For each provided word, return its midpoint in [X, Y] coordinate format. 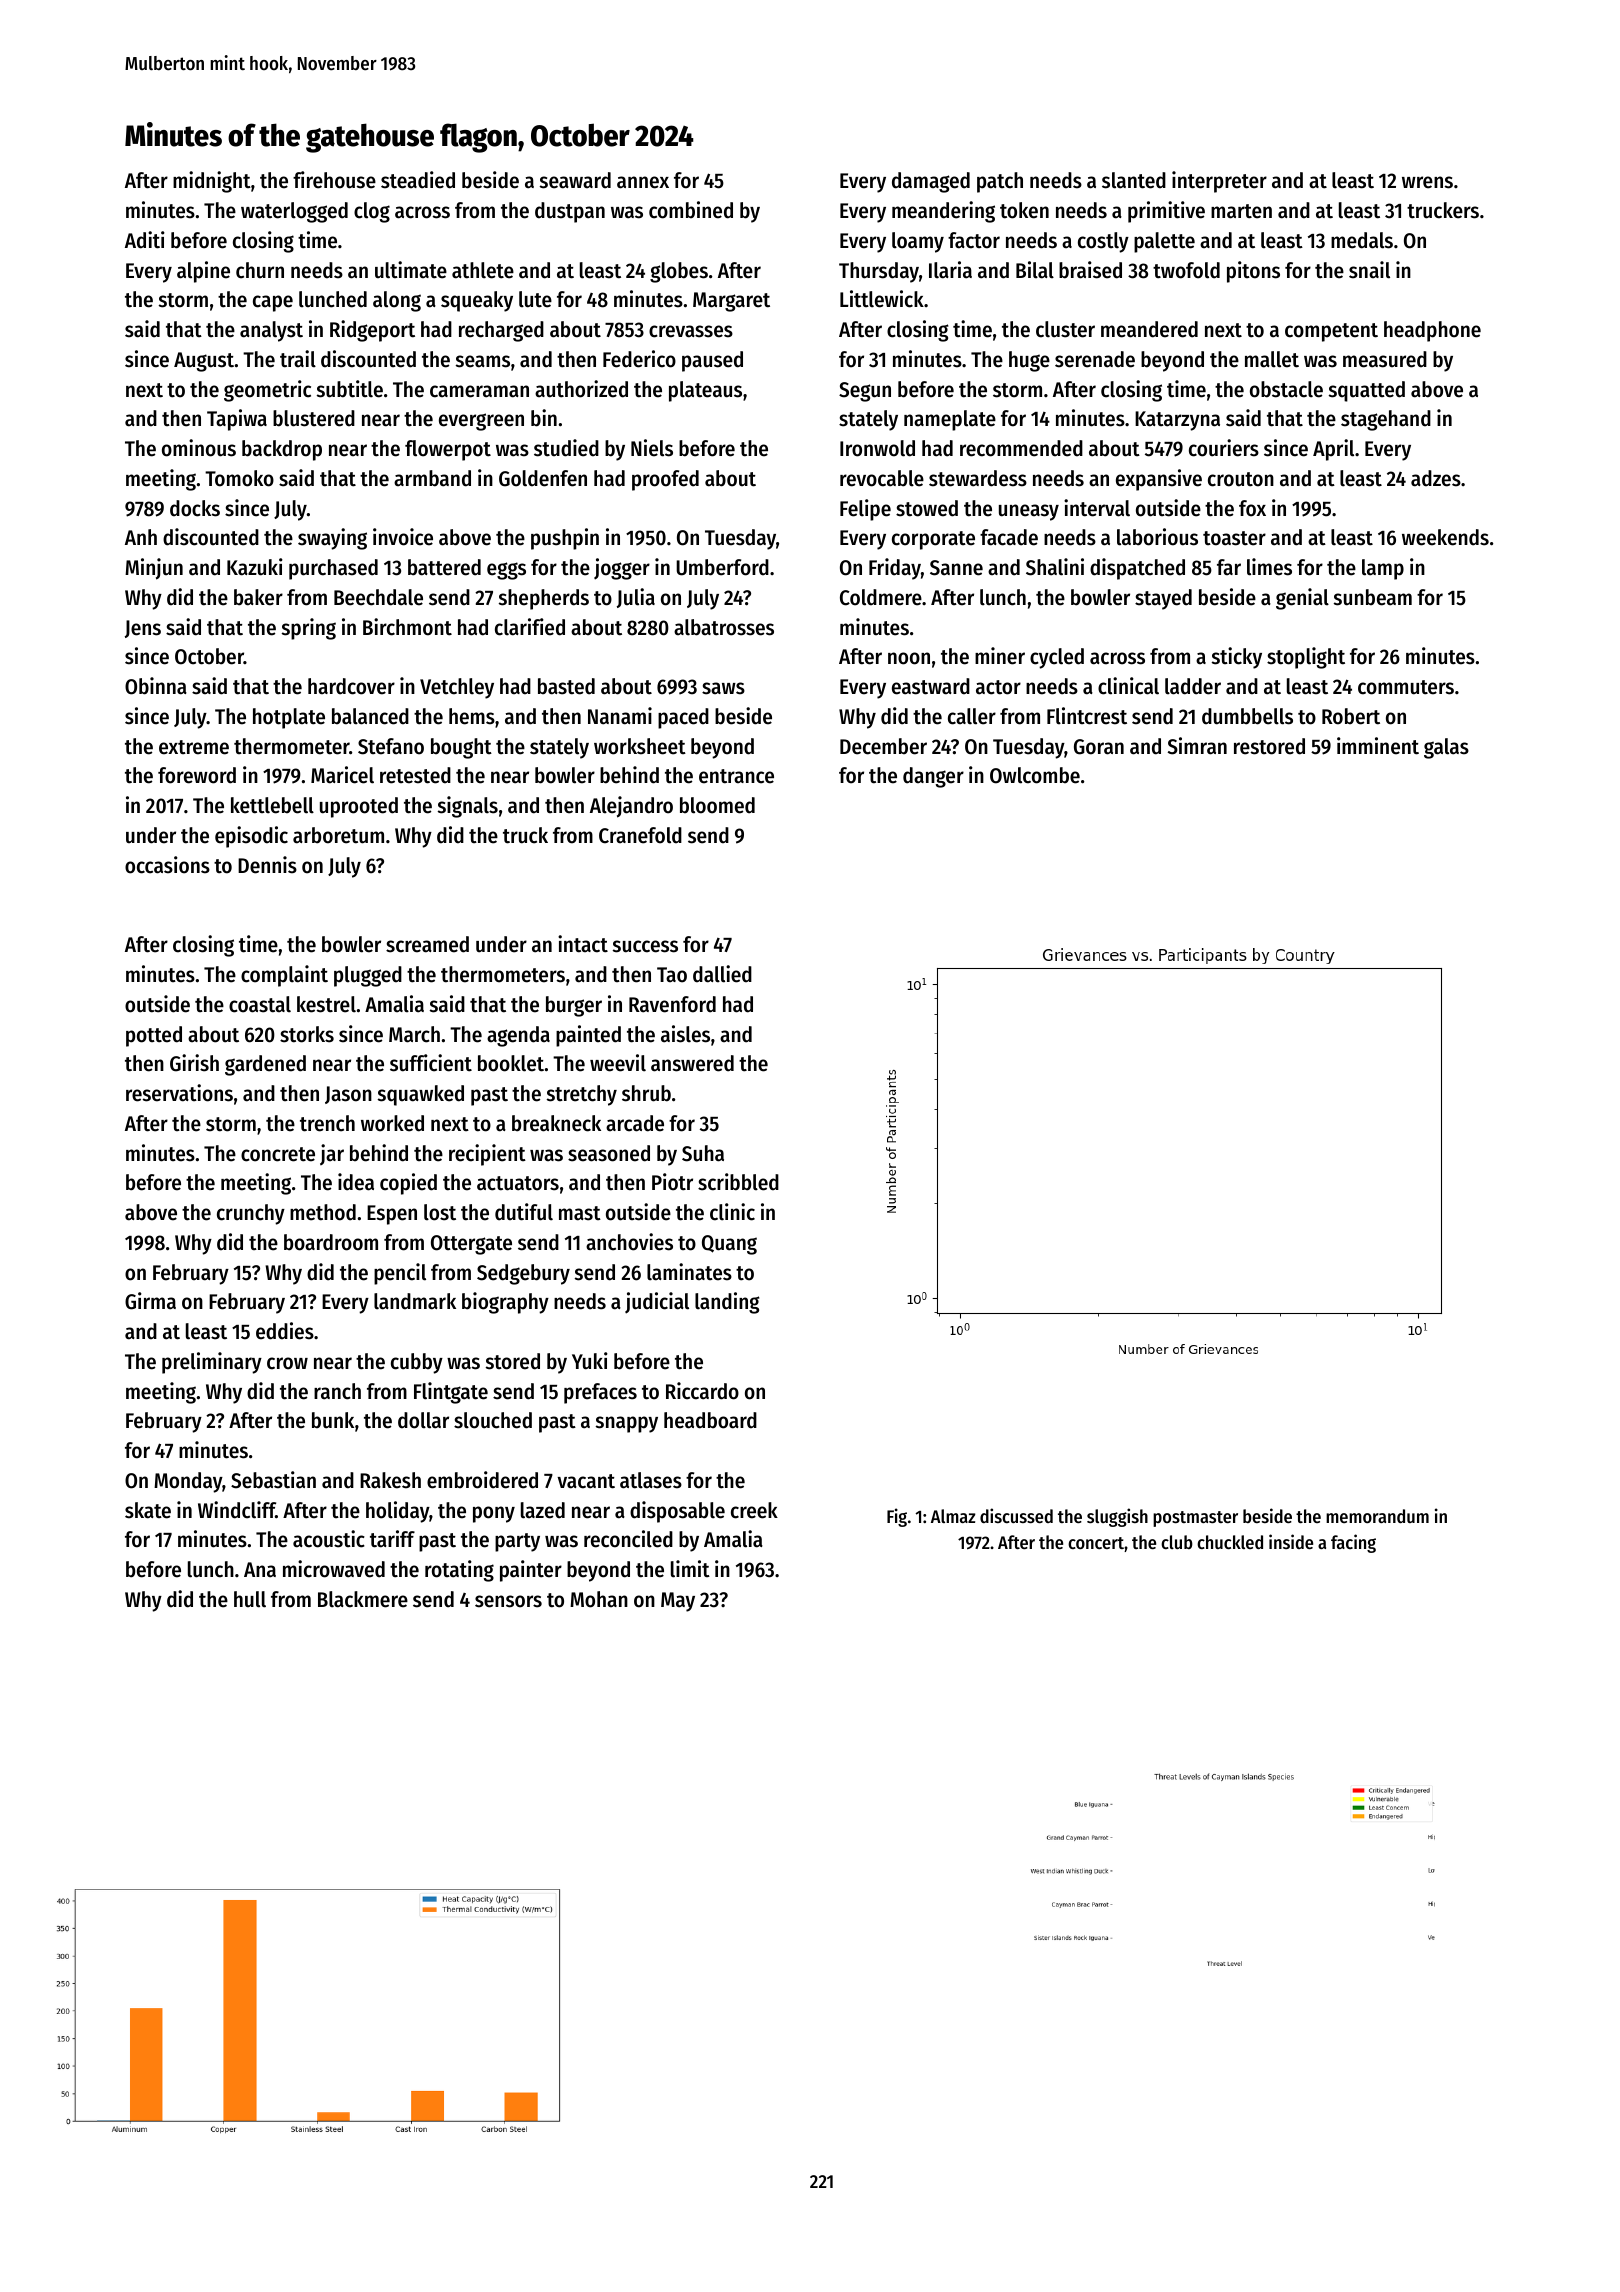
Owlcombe [1035, 775]
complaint [284, 976]
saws [723, 688]
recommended [1021, 448]
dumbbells [1247, 716]
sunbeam [1373, 597]
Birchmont [407, 627]
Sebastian [273, 1480]
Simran [1197, 746]
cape [273, 303]
